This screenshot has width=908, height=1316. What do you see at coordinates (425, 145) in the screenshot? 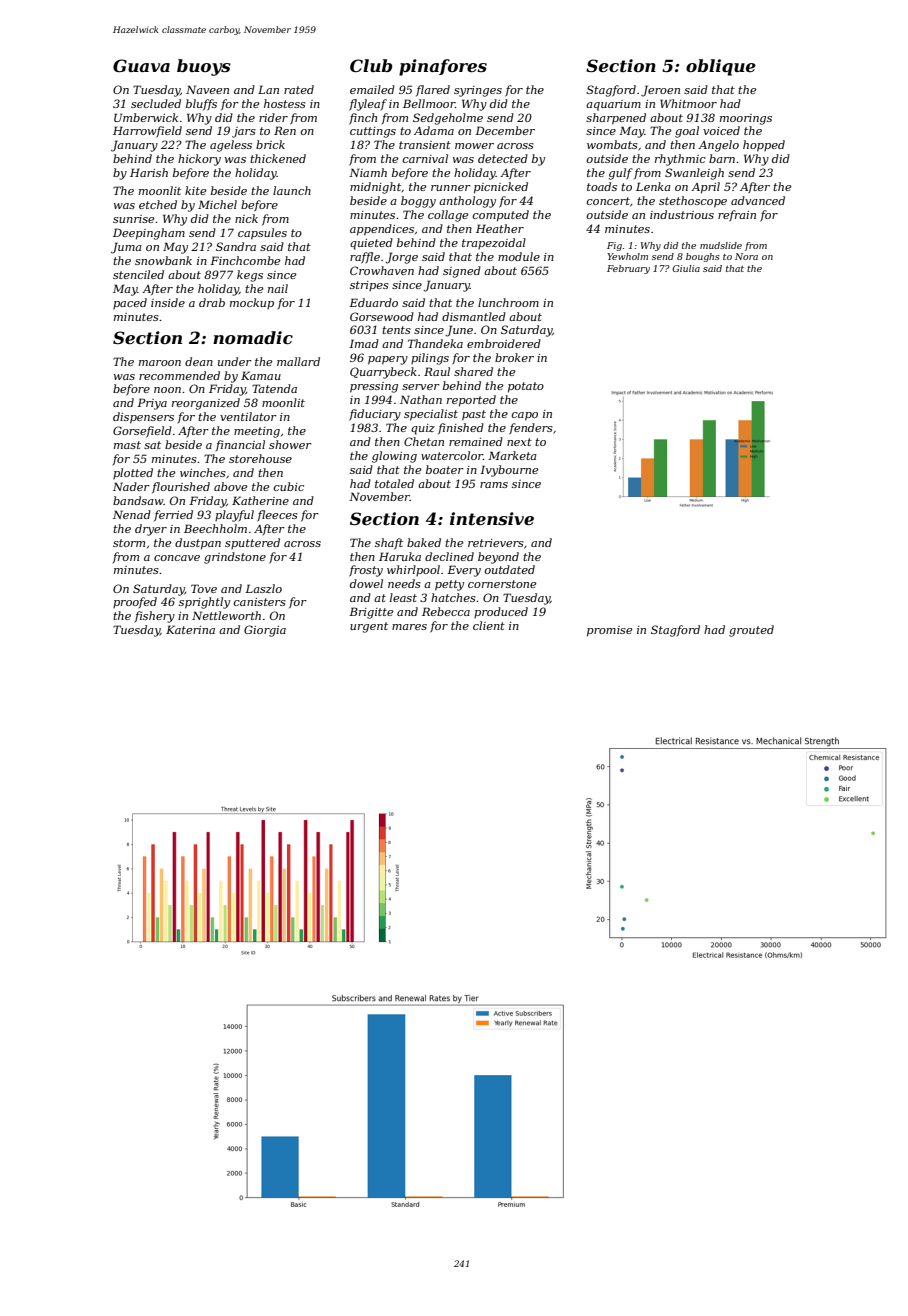
I see `transient` at bounding box center [425, 145].
